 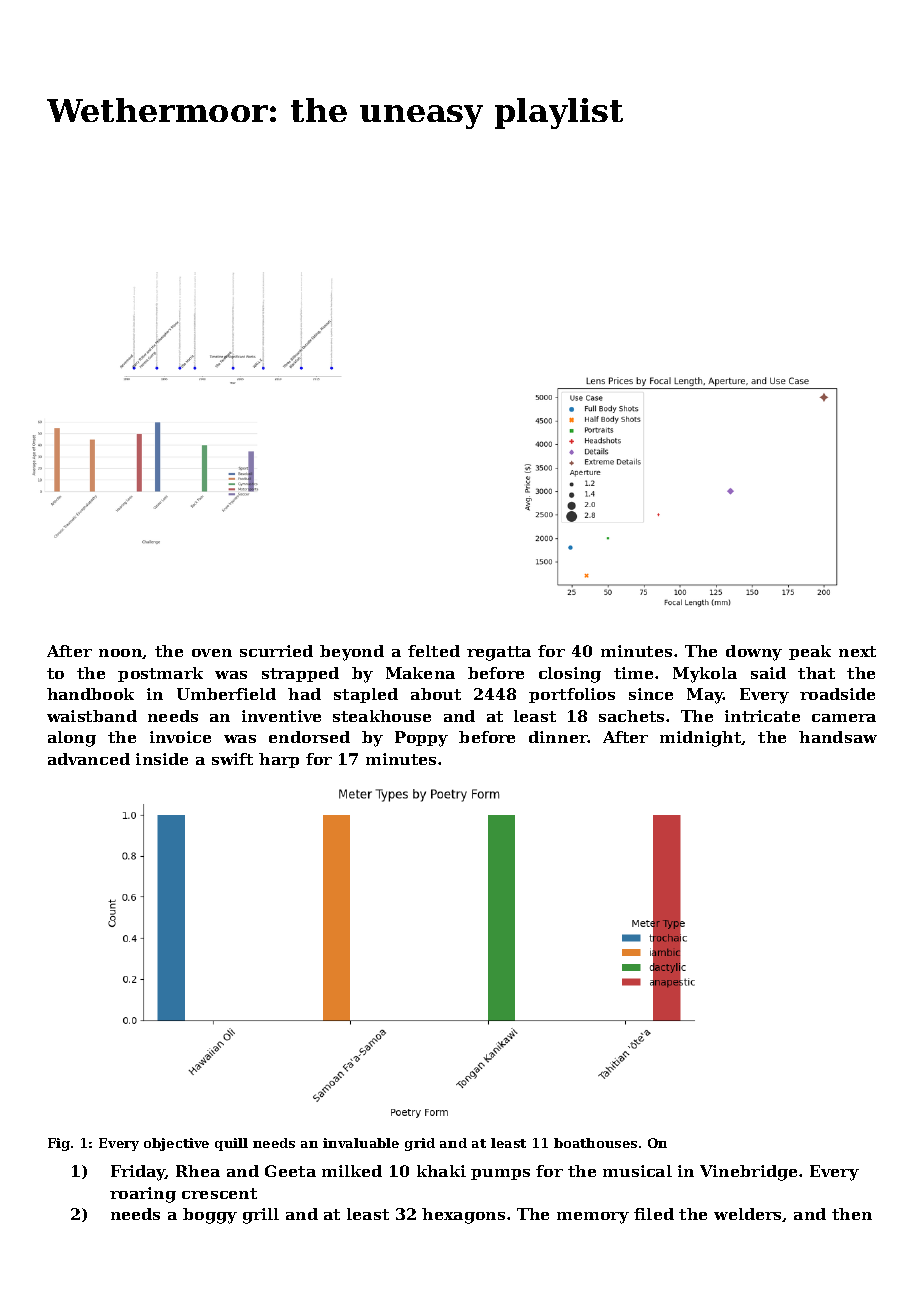 I want to click on boathouses, so click(x=595, y=1143).
